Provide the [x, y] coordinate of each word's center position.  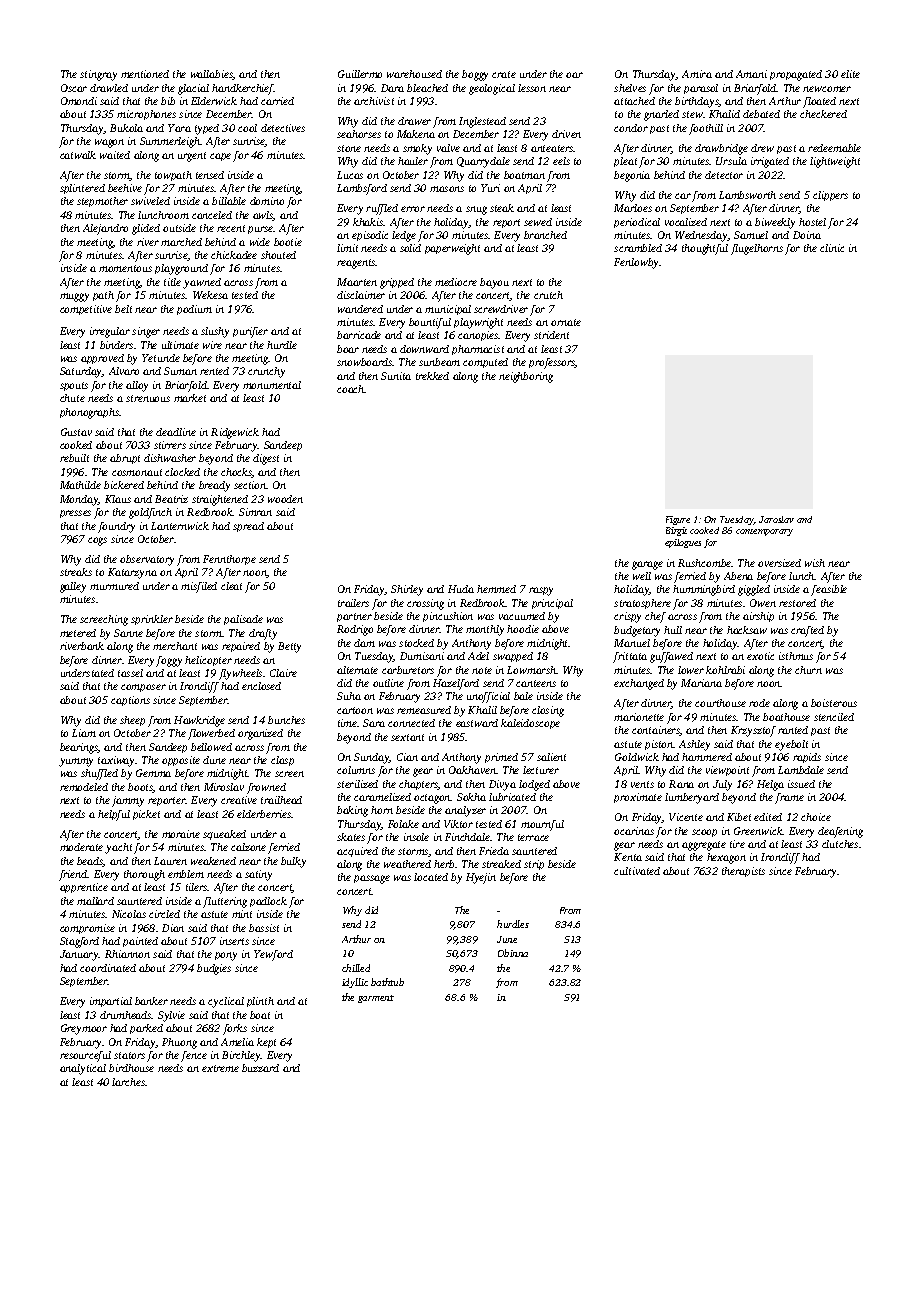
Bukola [126, 128]
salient [551, 757]
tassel [130, 673]
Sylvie [171, 1016]
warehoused [414, 74]
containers [656, 731]
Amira [697, 74]
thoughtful [705, 249]
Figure [678, 520]
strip [534, 865]
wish [815, 563]
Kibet [739, 817]
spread [248, 527]
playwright [478, 323]
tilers [197, 887]
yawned [202, 283]
